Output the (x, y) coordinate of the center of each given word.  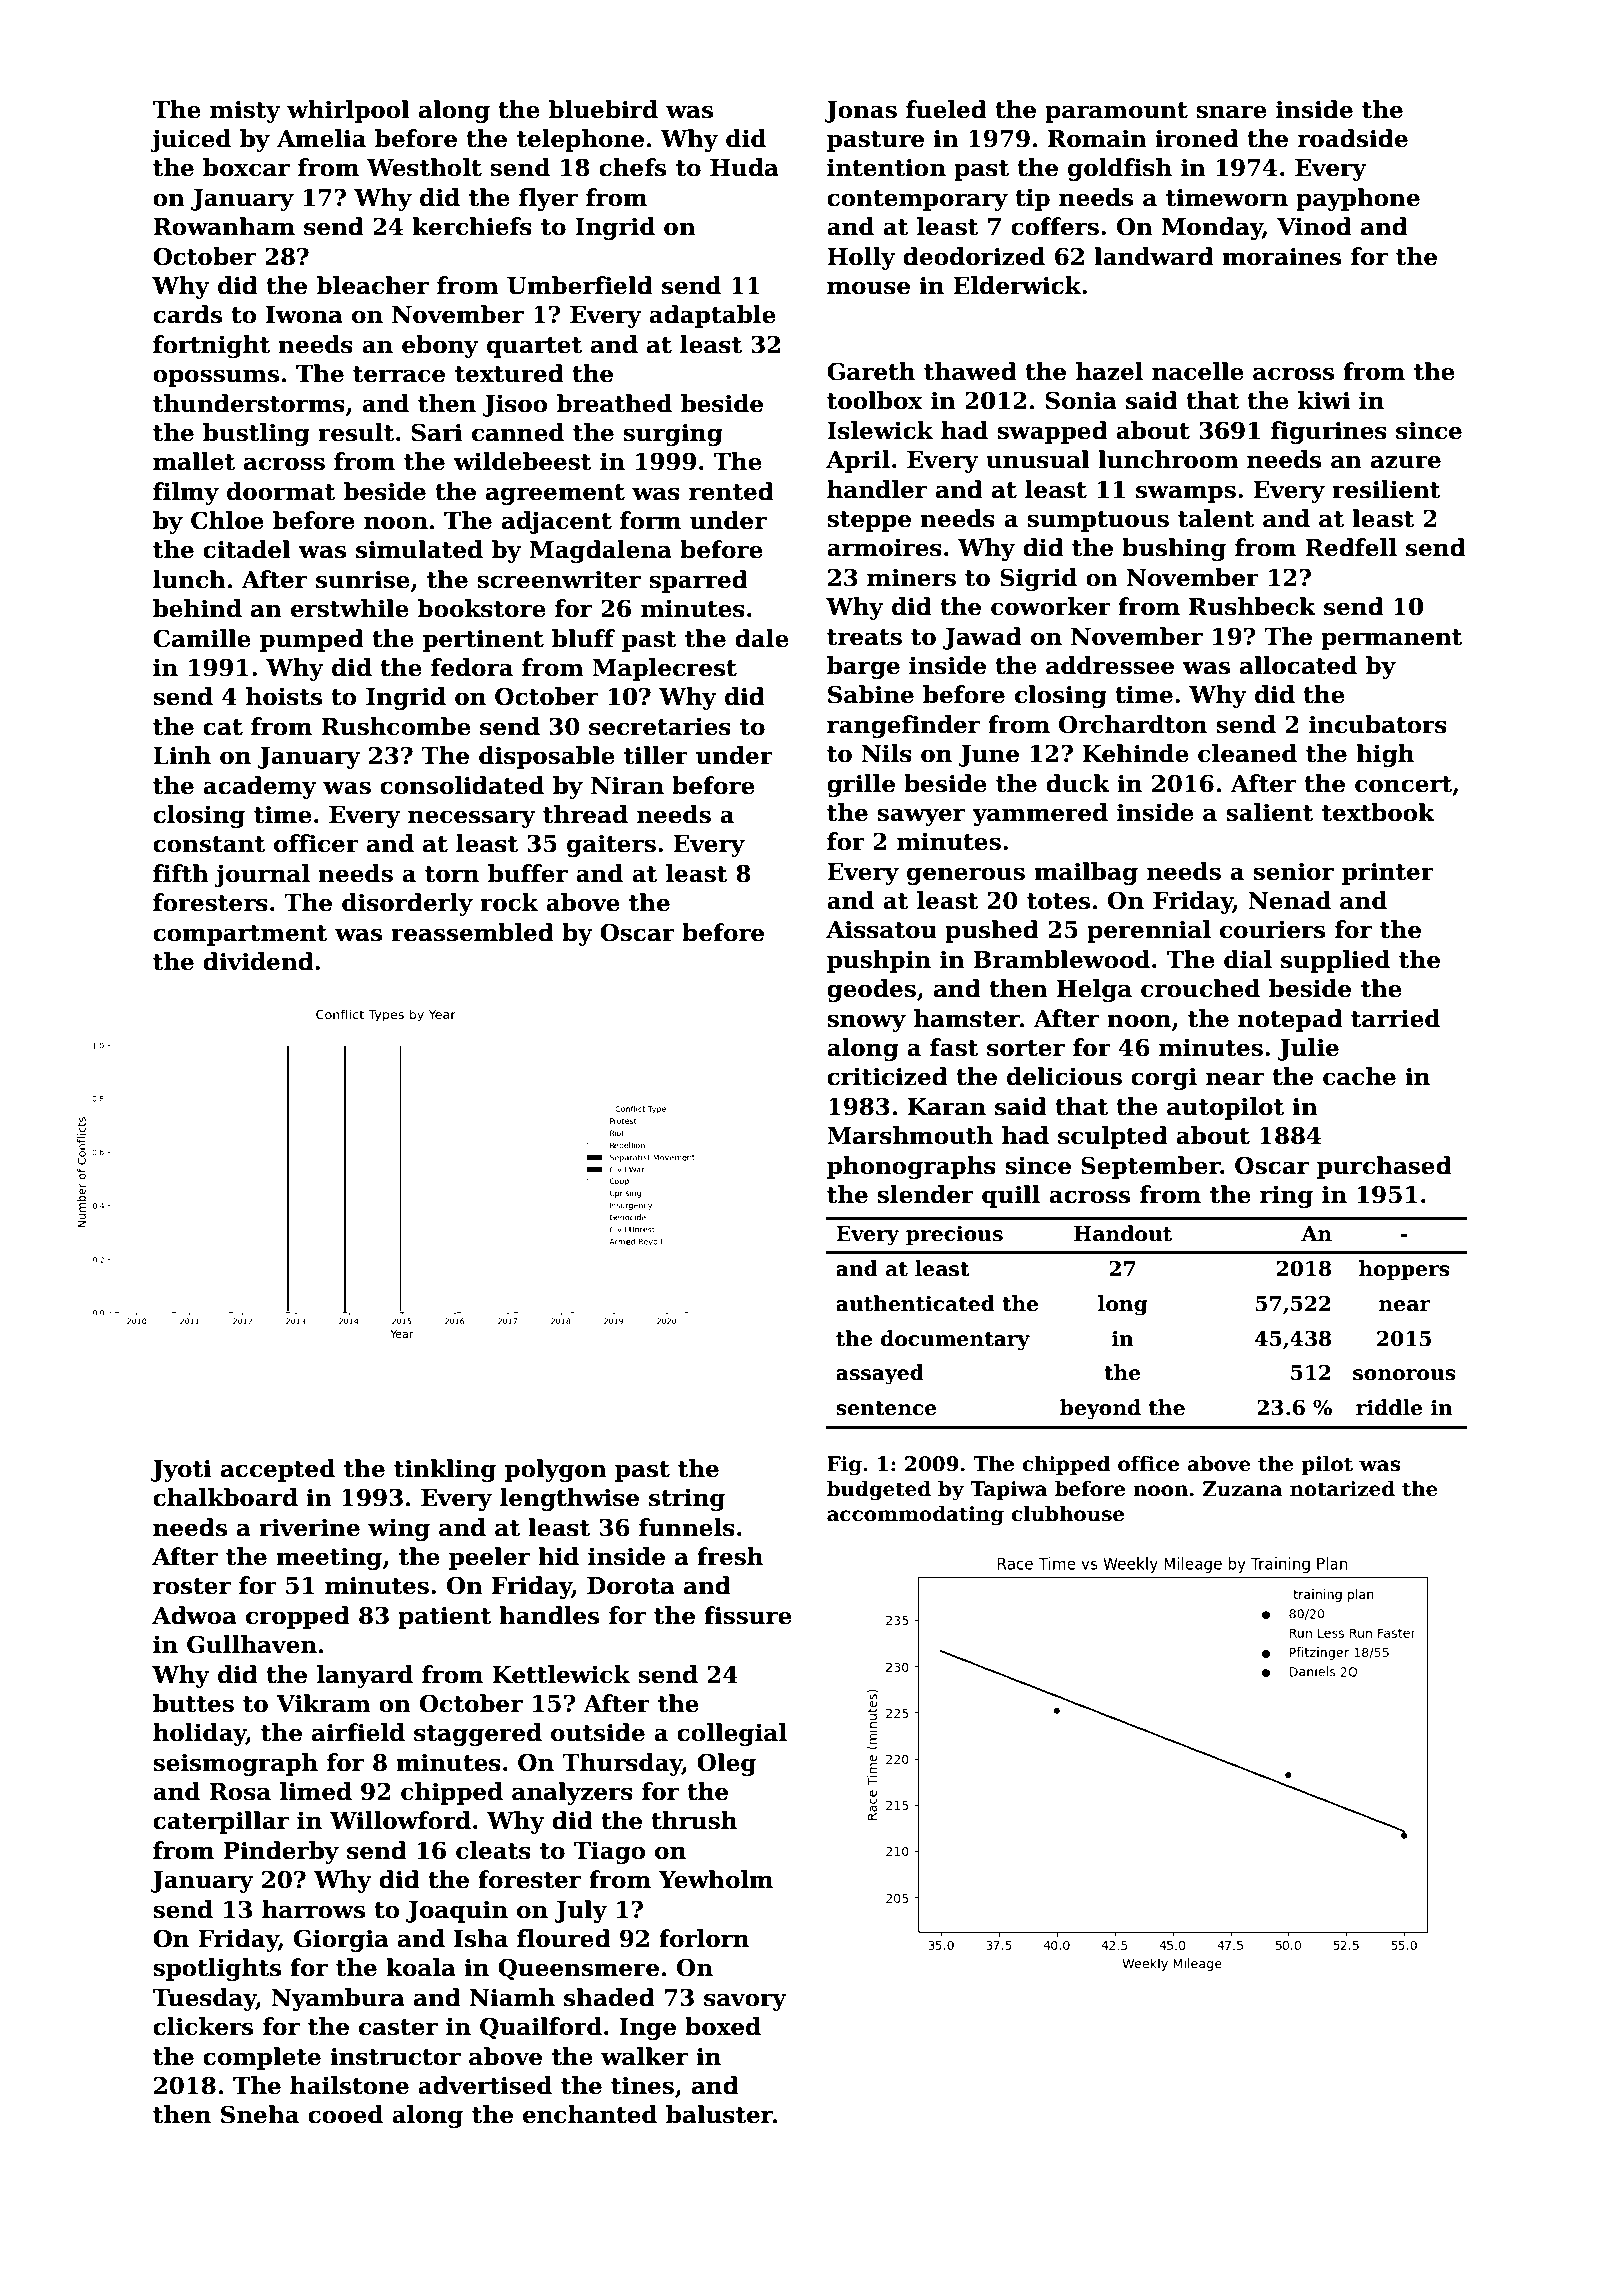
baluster (719, 2114)
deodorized (974, 256)
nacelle (1198, 371)
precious (954, 1235)
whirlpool (348, 111)
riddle (1389, 1407)
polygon (556, 1470)
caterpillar (221, 1822)
